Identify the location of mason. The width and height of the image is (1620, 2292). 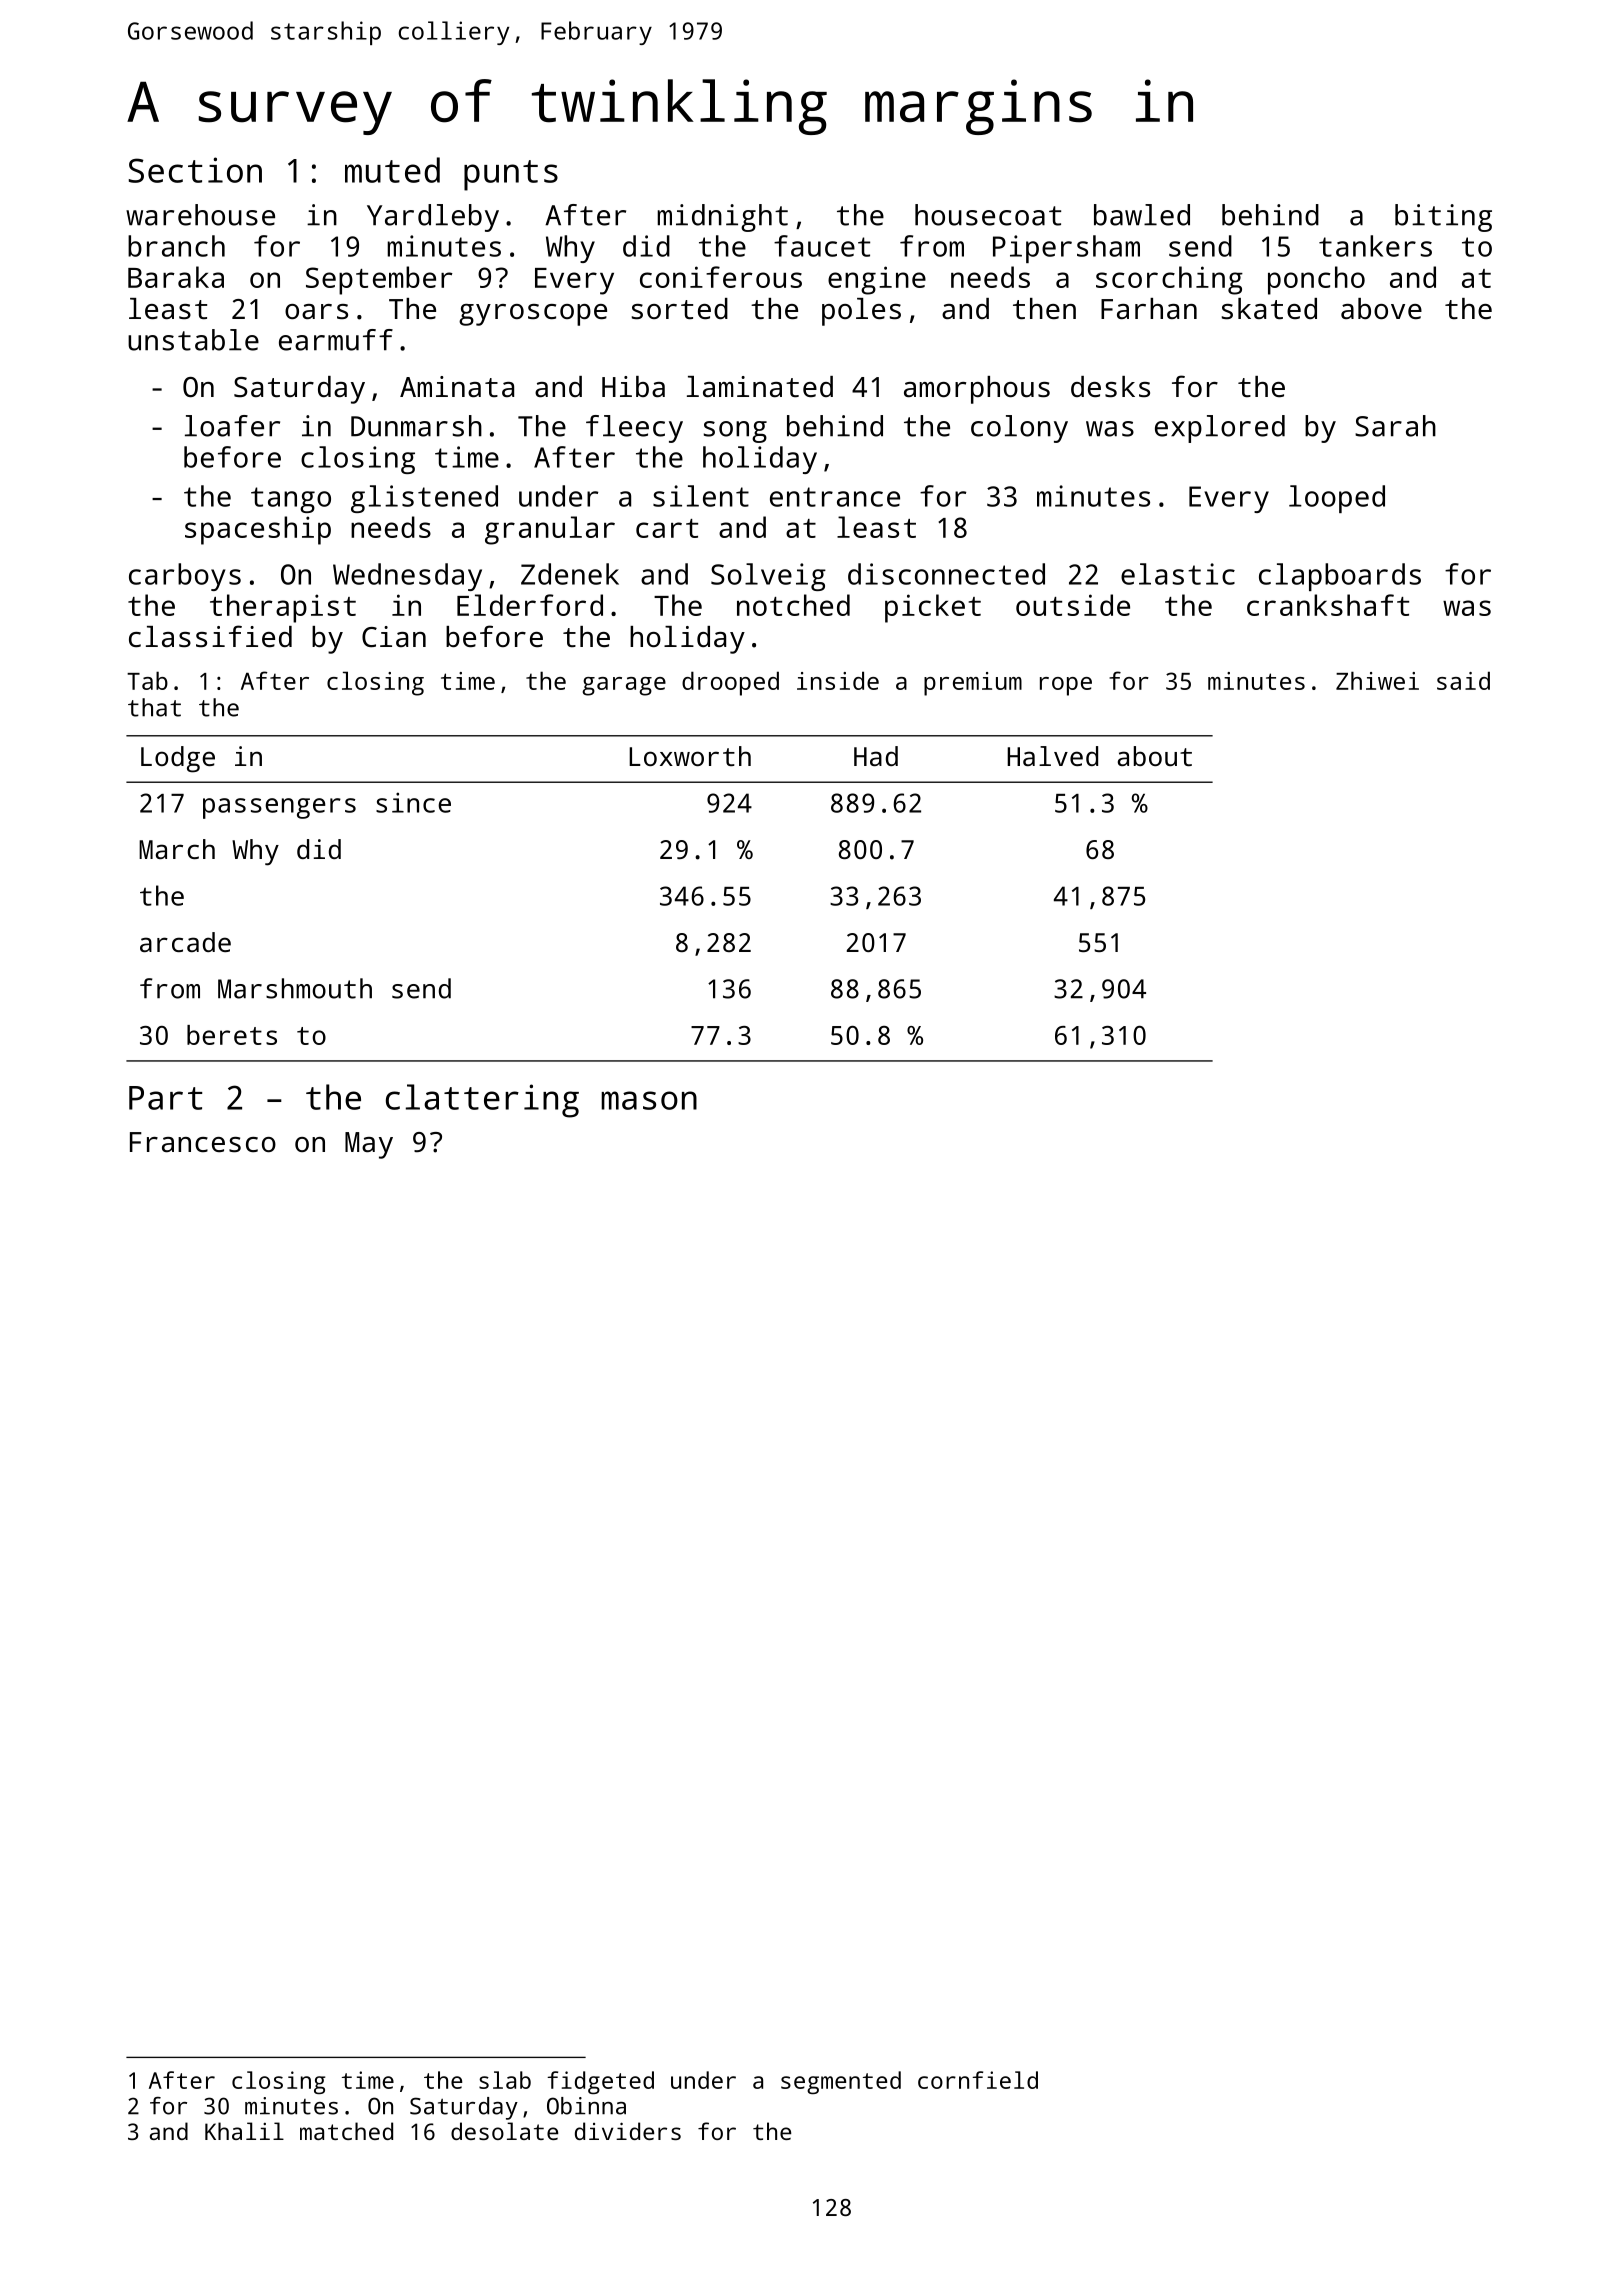
(649, 1100).
